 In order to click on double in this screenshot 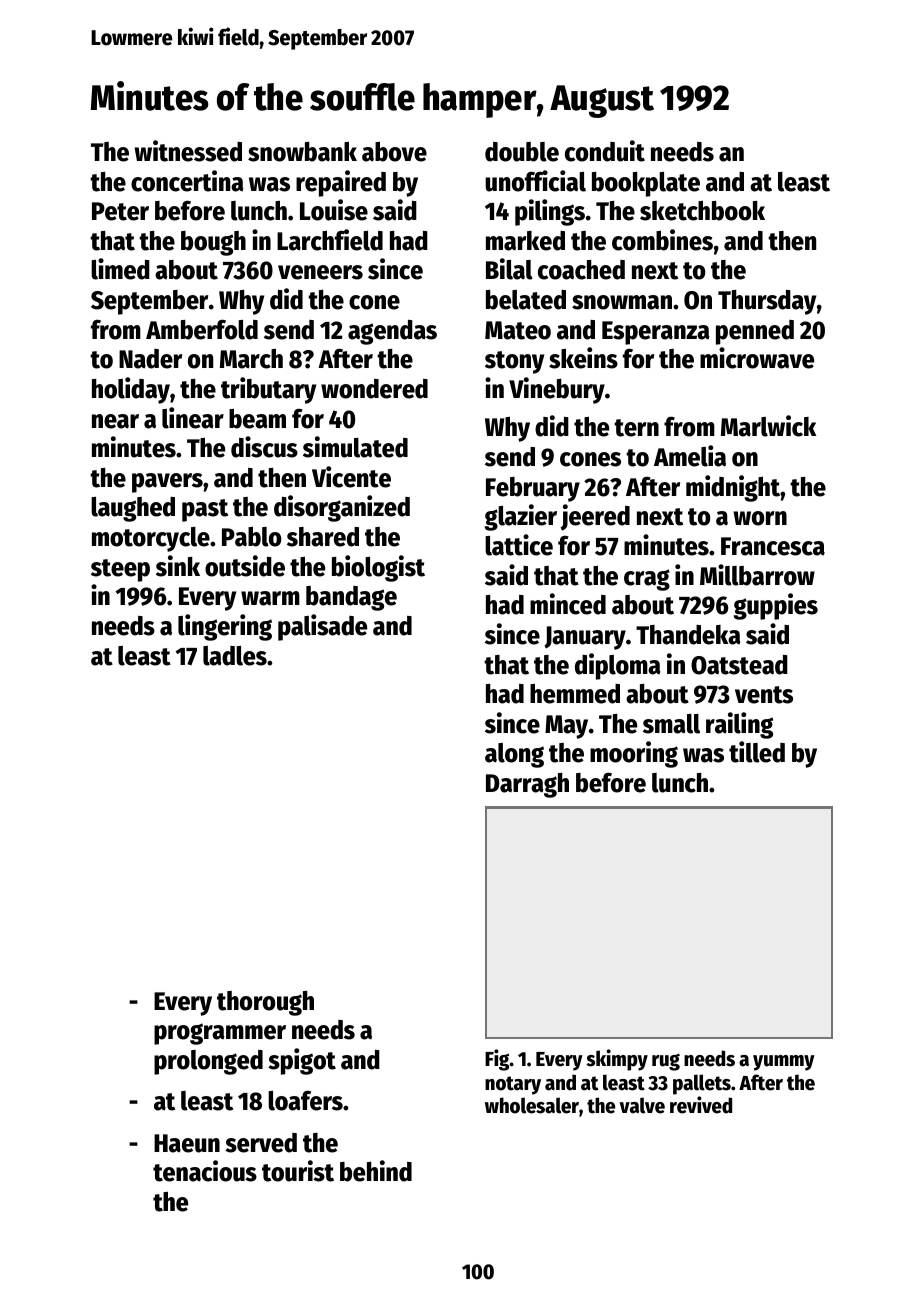, I will do `click(522, 152)`.
